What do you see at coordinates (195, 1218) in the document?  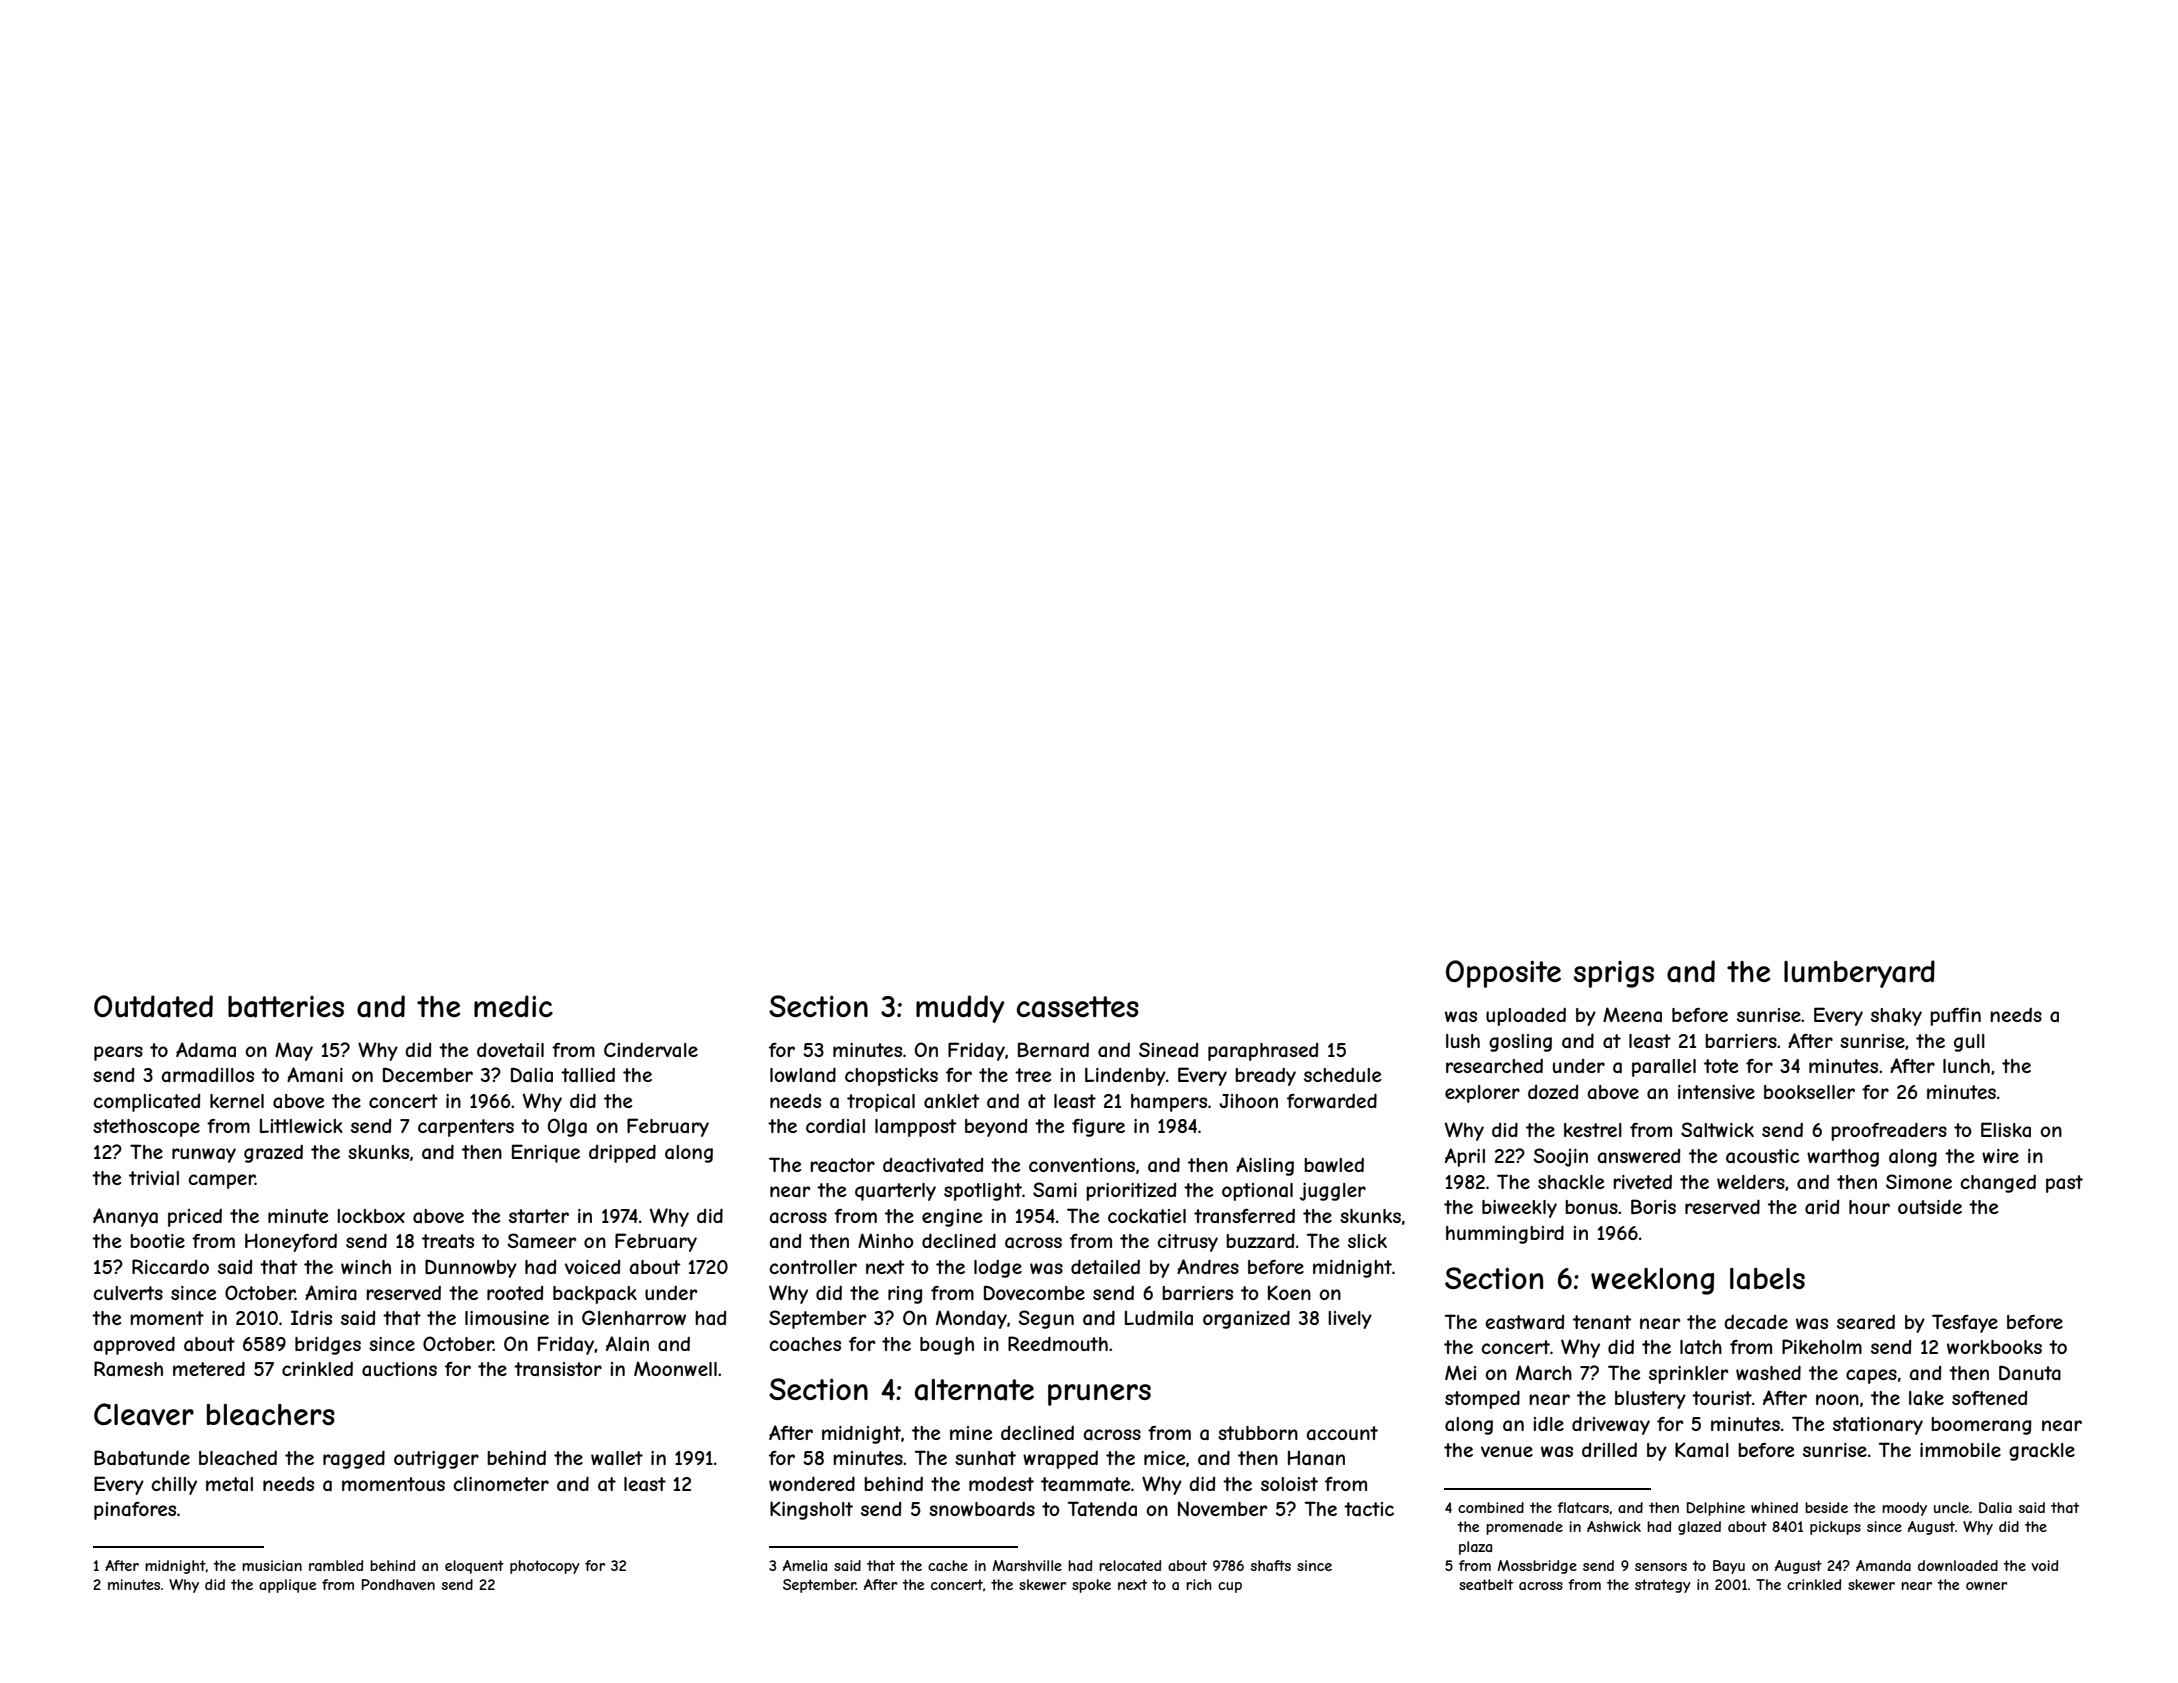 I see `priced` at bounding box center [195, 1218].
